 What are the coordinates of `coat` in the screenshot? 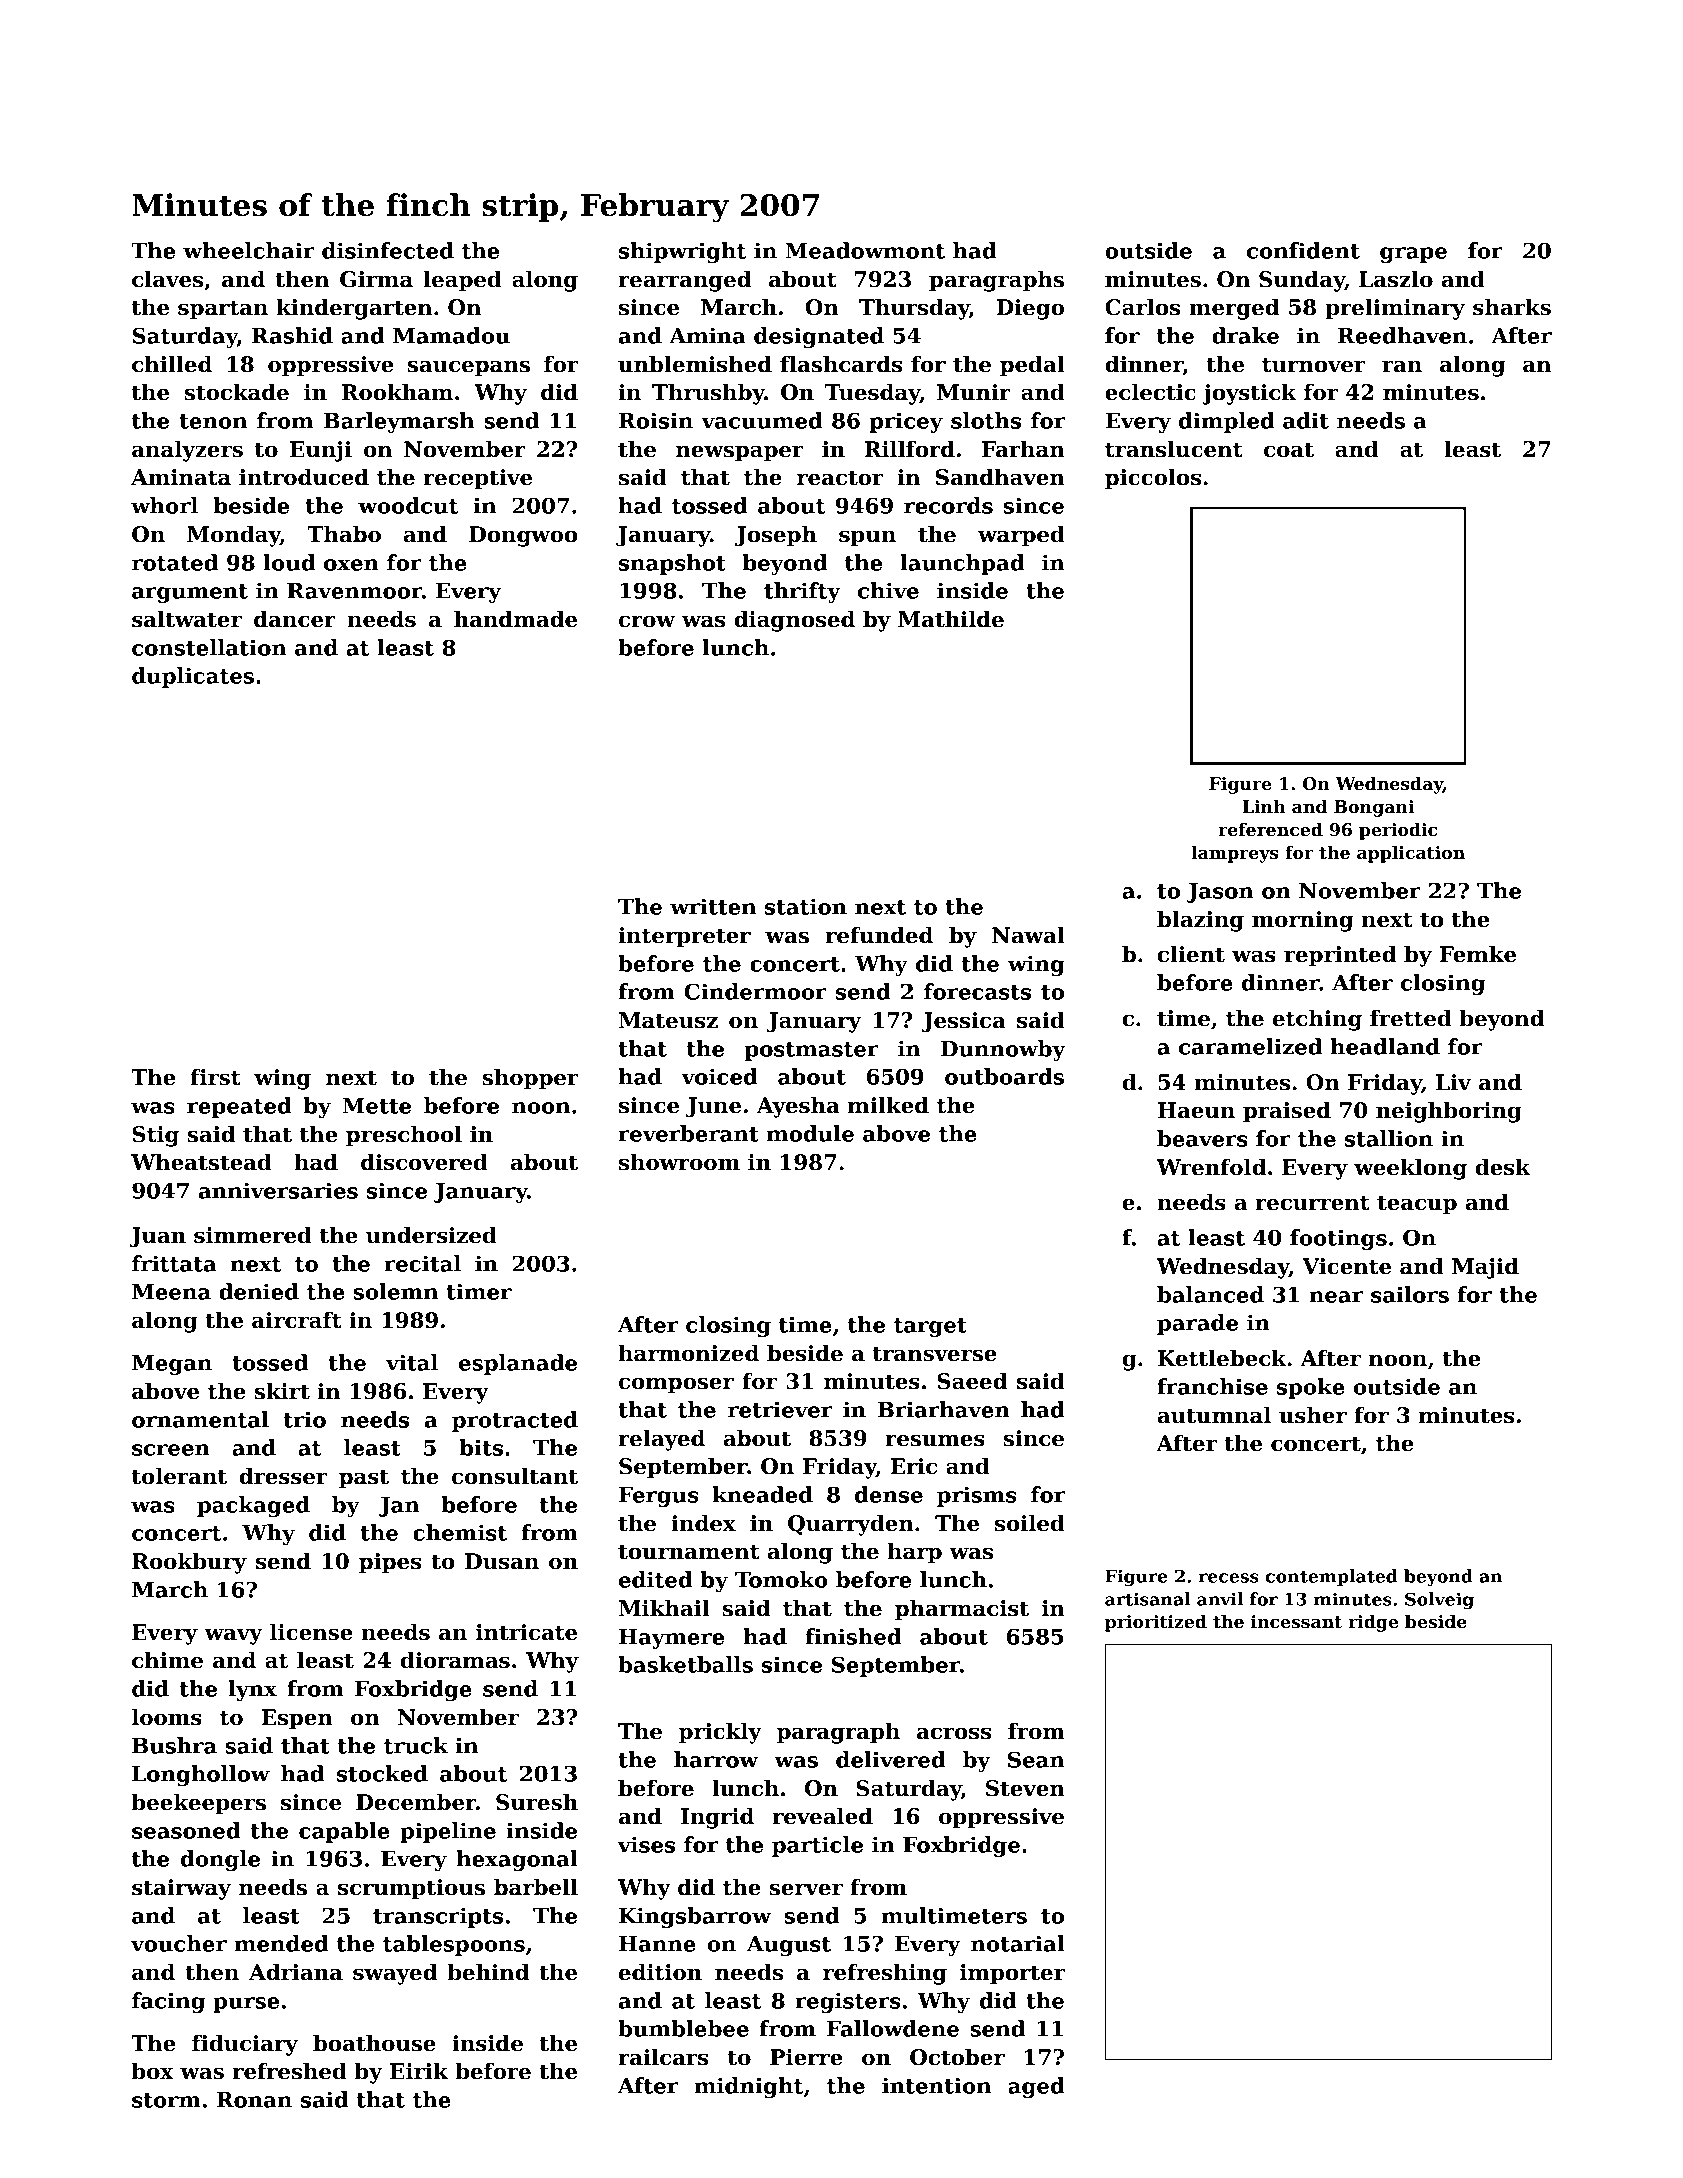 It's located at (1289, 450).
